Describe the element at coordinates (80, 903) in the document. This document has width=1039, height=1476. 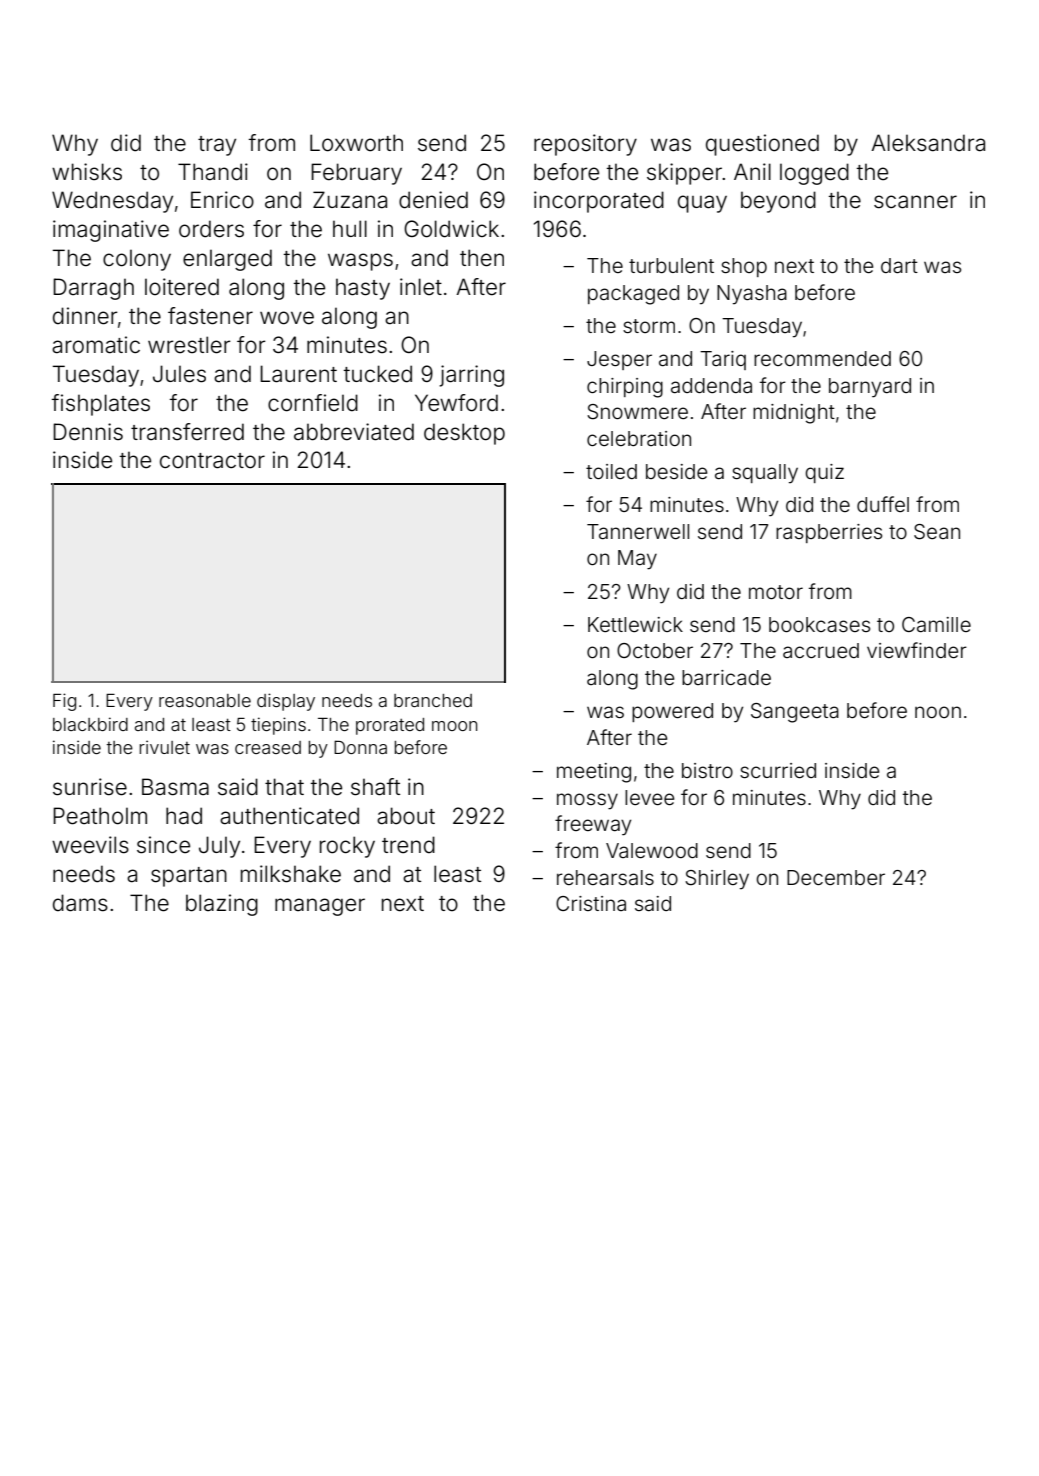
I see `dams` at that location.
